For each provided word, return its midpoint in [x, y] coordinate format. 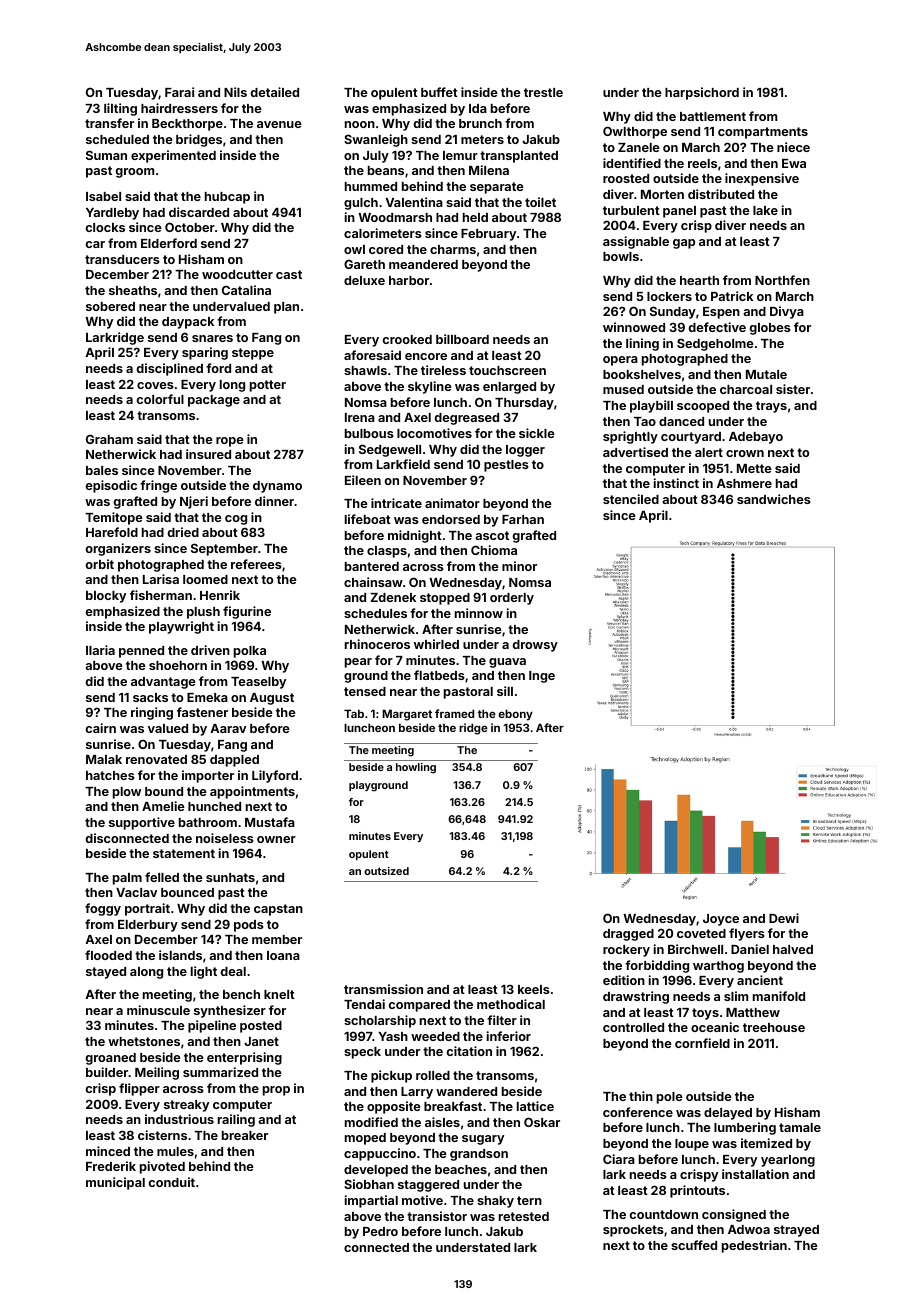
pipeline [212, 1026]
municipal [115, 1183]
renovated [156, 759]
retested [524, 1216]
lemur [460, 155]
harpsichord [702, 93]
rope [230, 442]
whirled [436, 644]
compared [419, 1006]
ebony [515, 715]
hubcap [227, 198]
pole [670, 1098]
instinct [676, 483]
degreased [467, 419]
